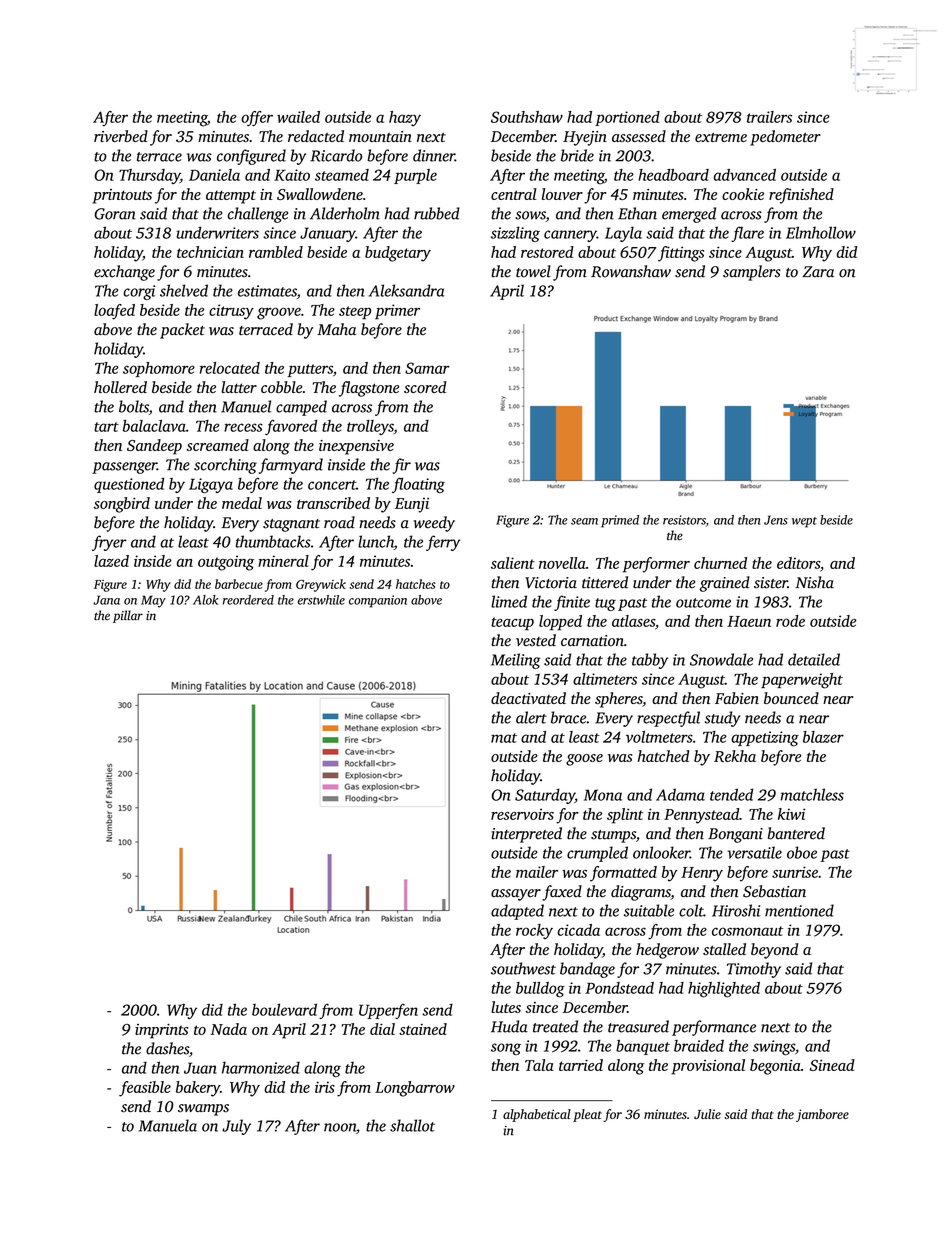 This screenshot has width=952, height=1233. What do you see at coordinates (539, 1065) in the screenshot?
I see `Tala` at bounding box center [539, 1065].
